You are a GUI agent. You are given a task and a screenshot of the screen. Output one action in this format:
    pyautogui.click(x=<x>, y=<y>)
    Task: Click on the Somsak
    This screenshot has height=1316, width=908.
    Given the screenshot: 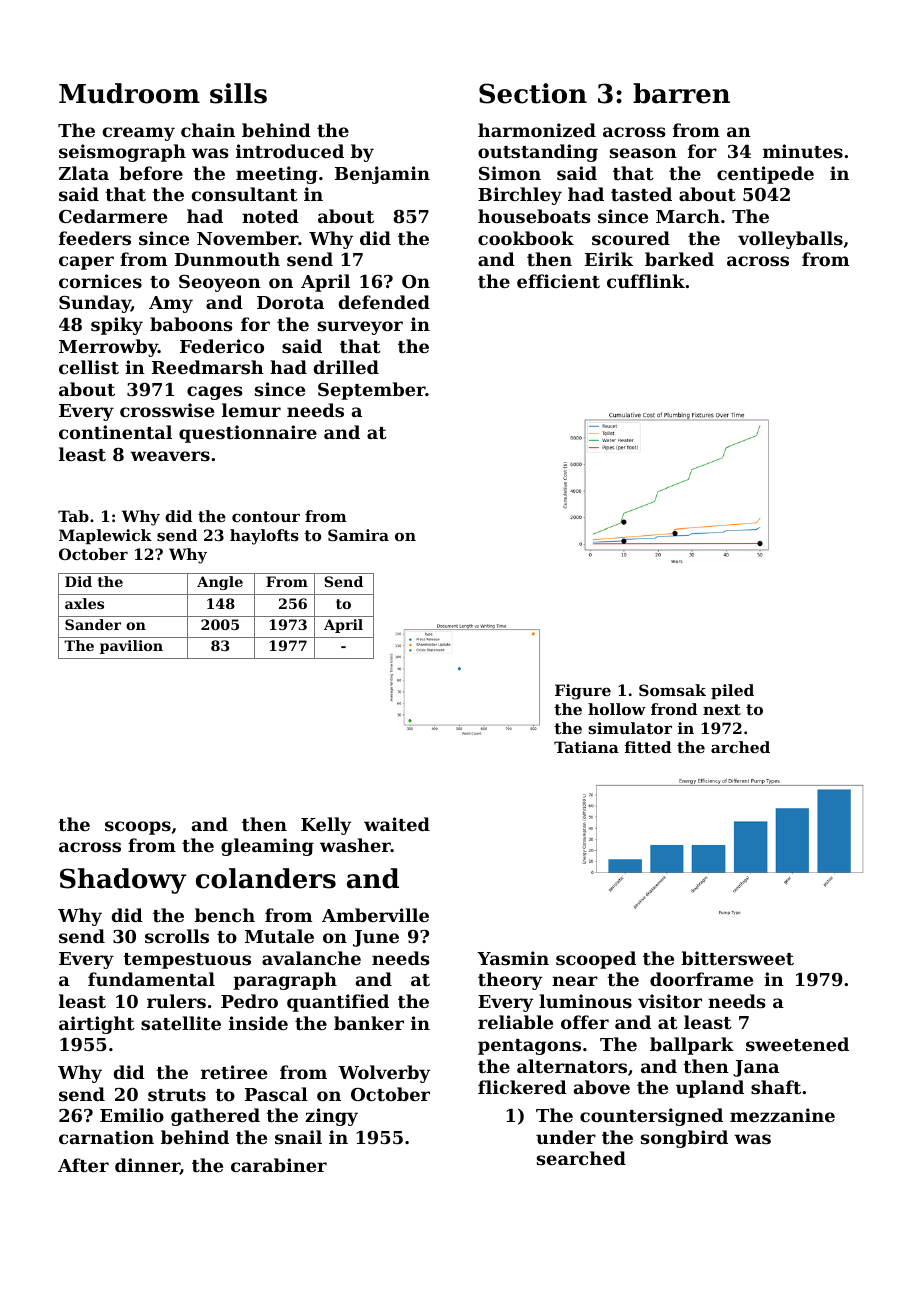 What is the action you would take?
    pyautogui.click(x=672, y=690)
